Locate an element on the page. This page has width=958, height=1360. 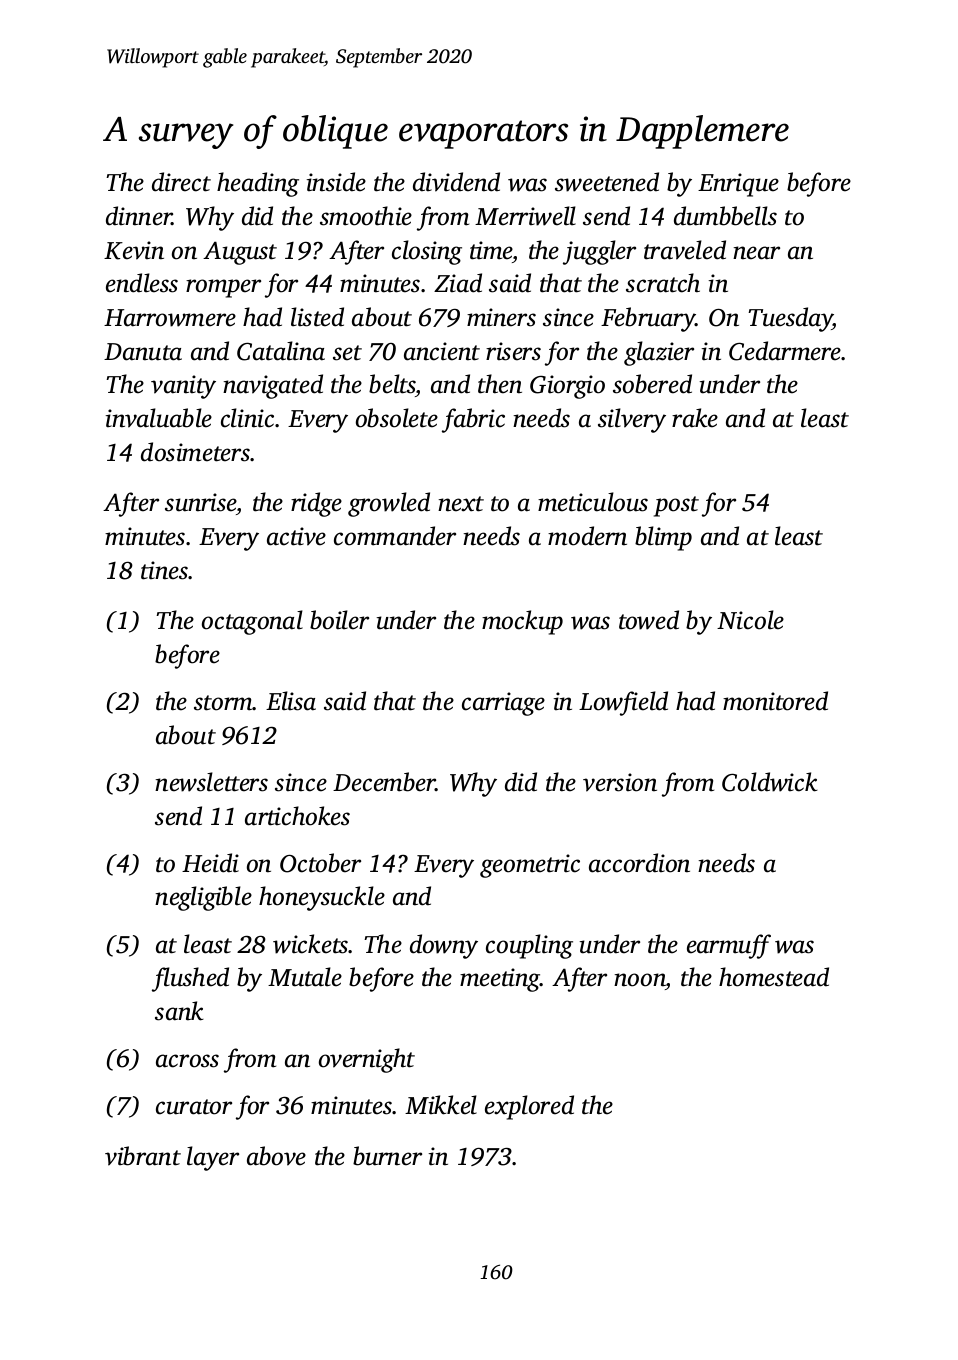
earmuff is located at coordinates (729, 946).
